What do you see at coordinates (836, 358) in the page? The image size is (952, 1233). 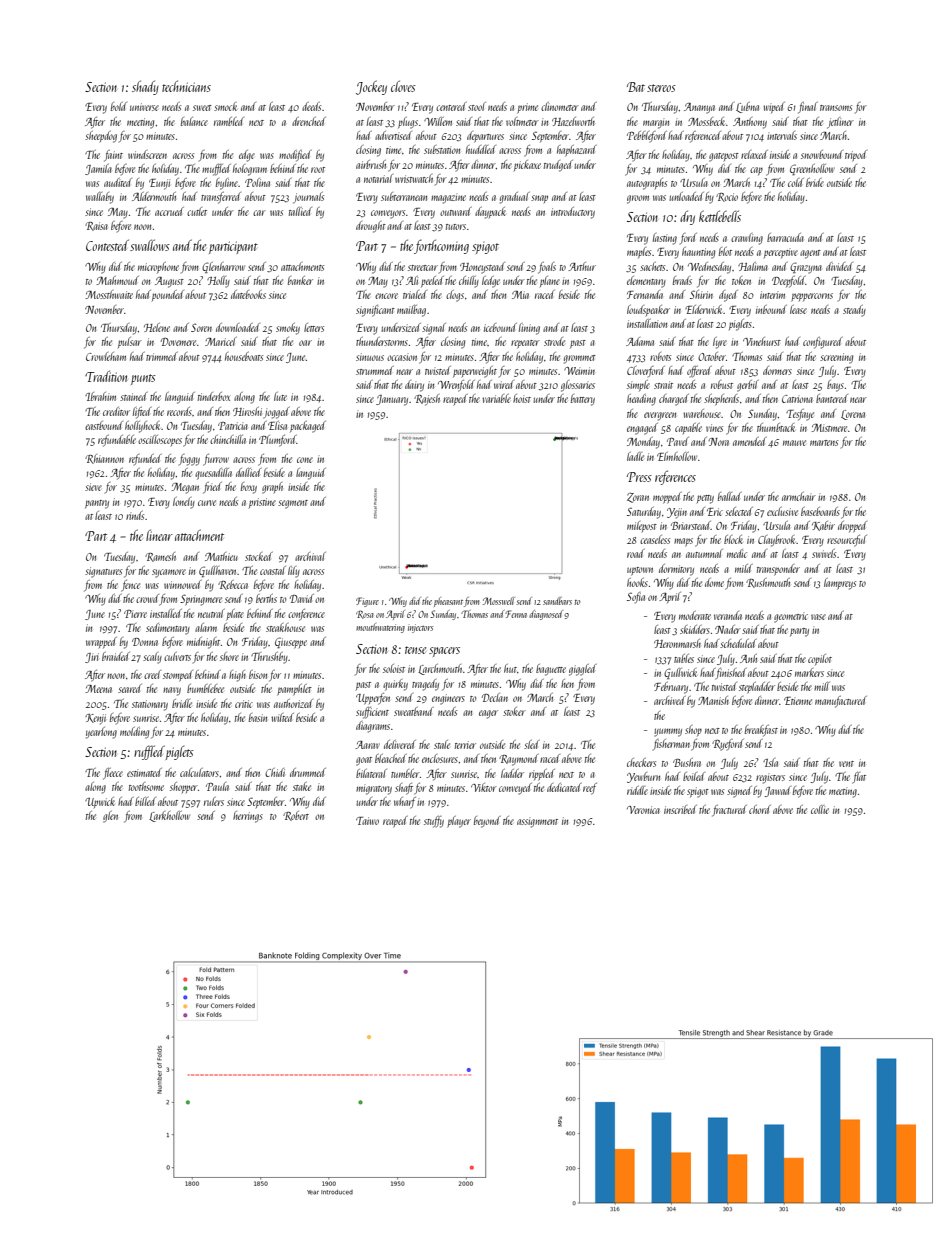 I see `screening` at bounding box center [836, 358].
